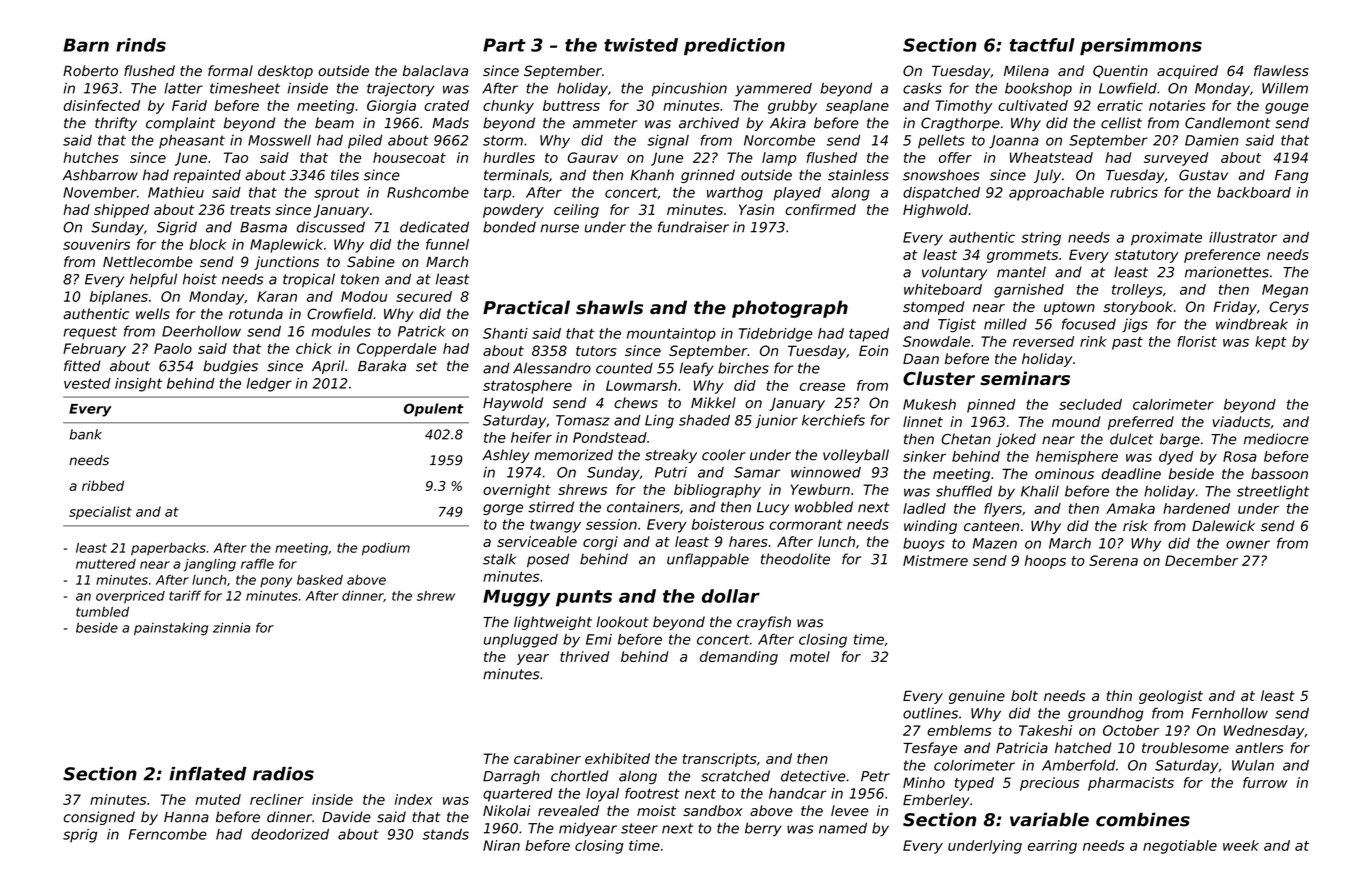 Image resolution: width=1372 pixels, height=887 pixels. What do you see at coordinates (168, 834) in the screenshot?
I see `Ferncombe` at bounding box center [168, 834].
